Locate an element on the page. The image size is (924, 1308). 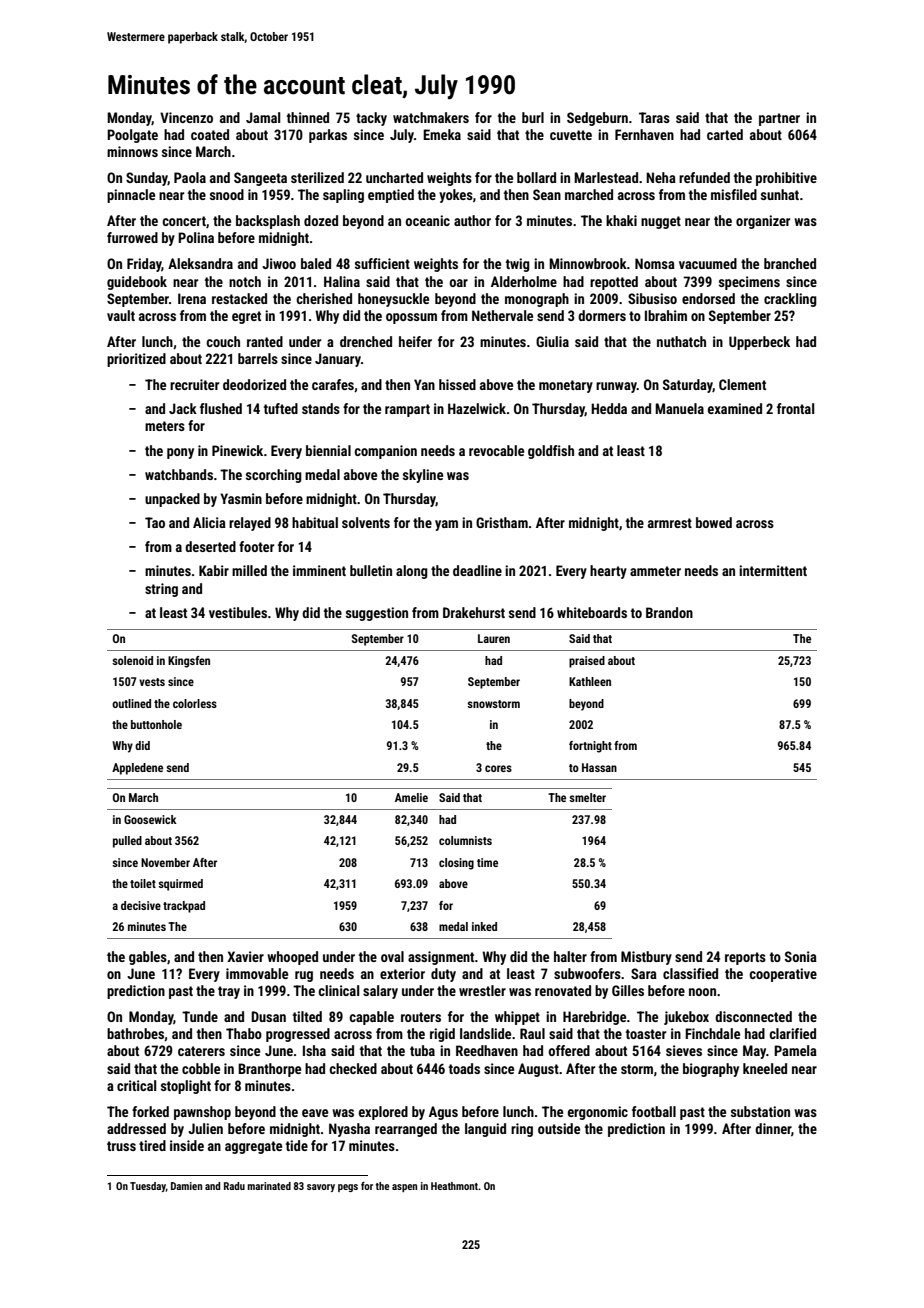
Kabir is located at coordinates (214, 570).
